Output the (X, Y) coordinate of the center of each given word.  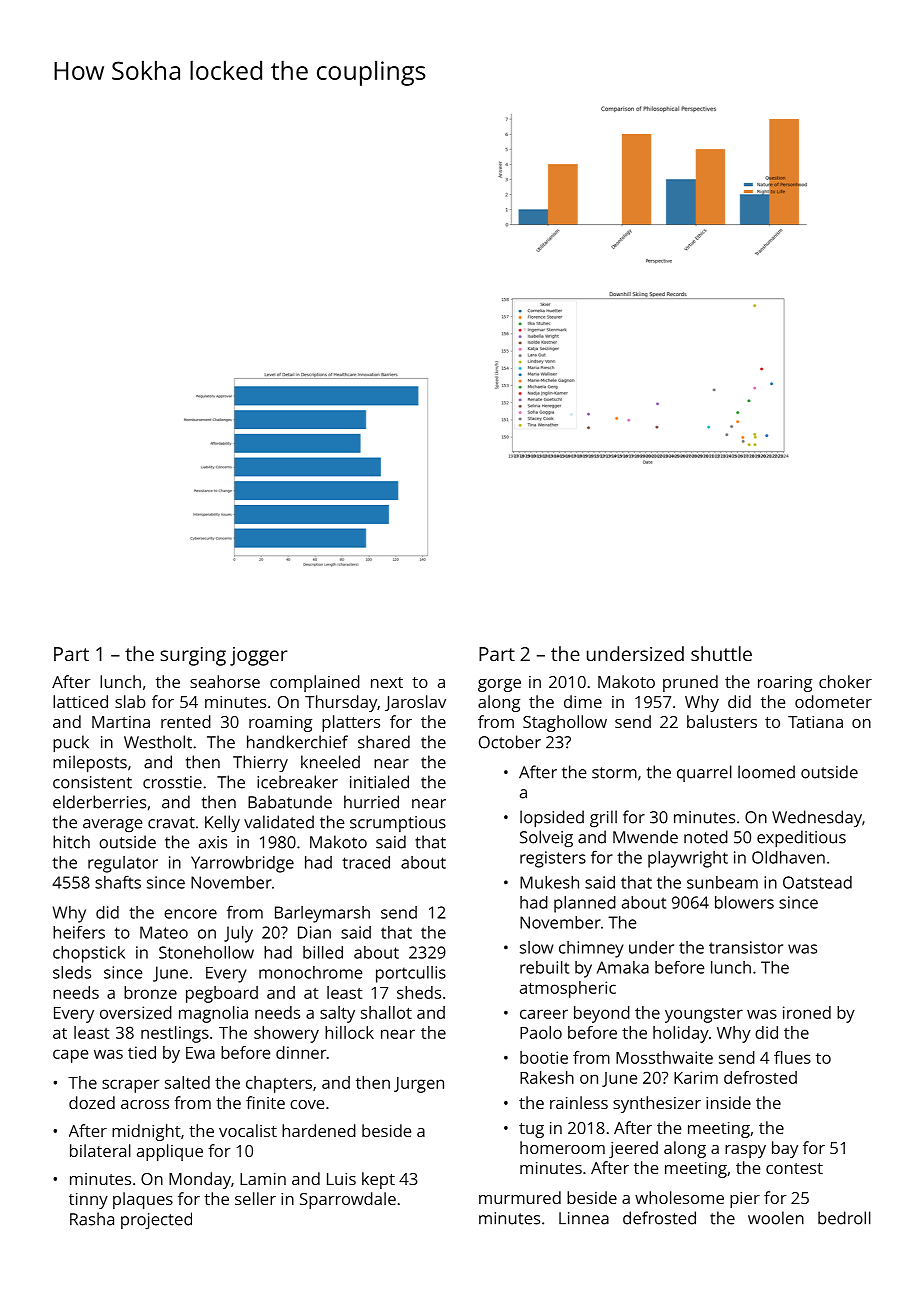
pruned (690, 683)
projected (156, 1220)
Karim (696, 1077)
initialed (379, 782)
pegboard (222, 994)
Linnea (584, 1218)
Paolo (541, 1032)
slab (130, 701)
